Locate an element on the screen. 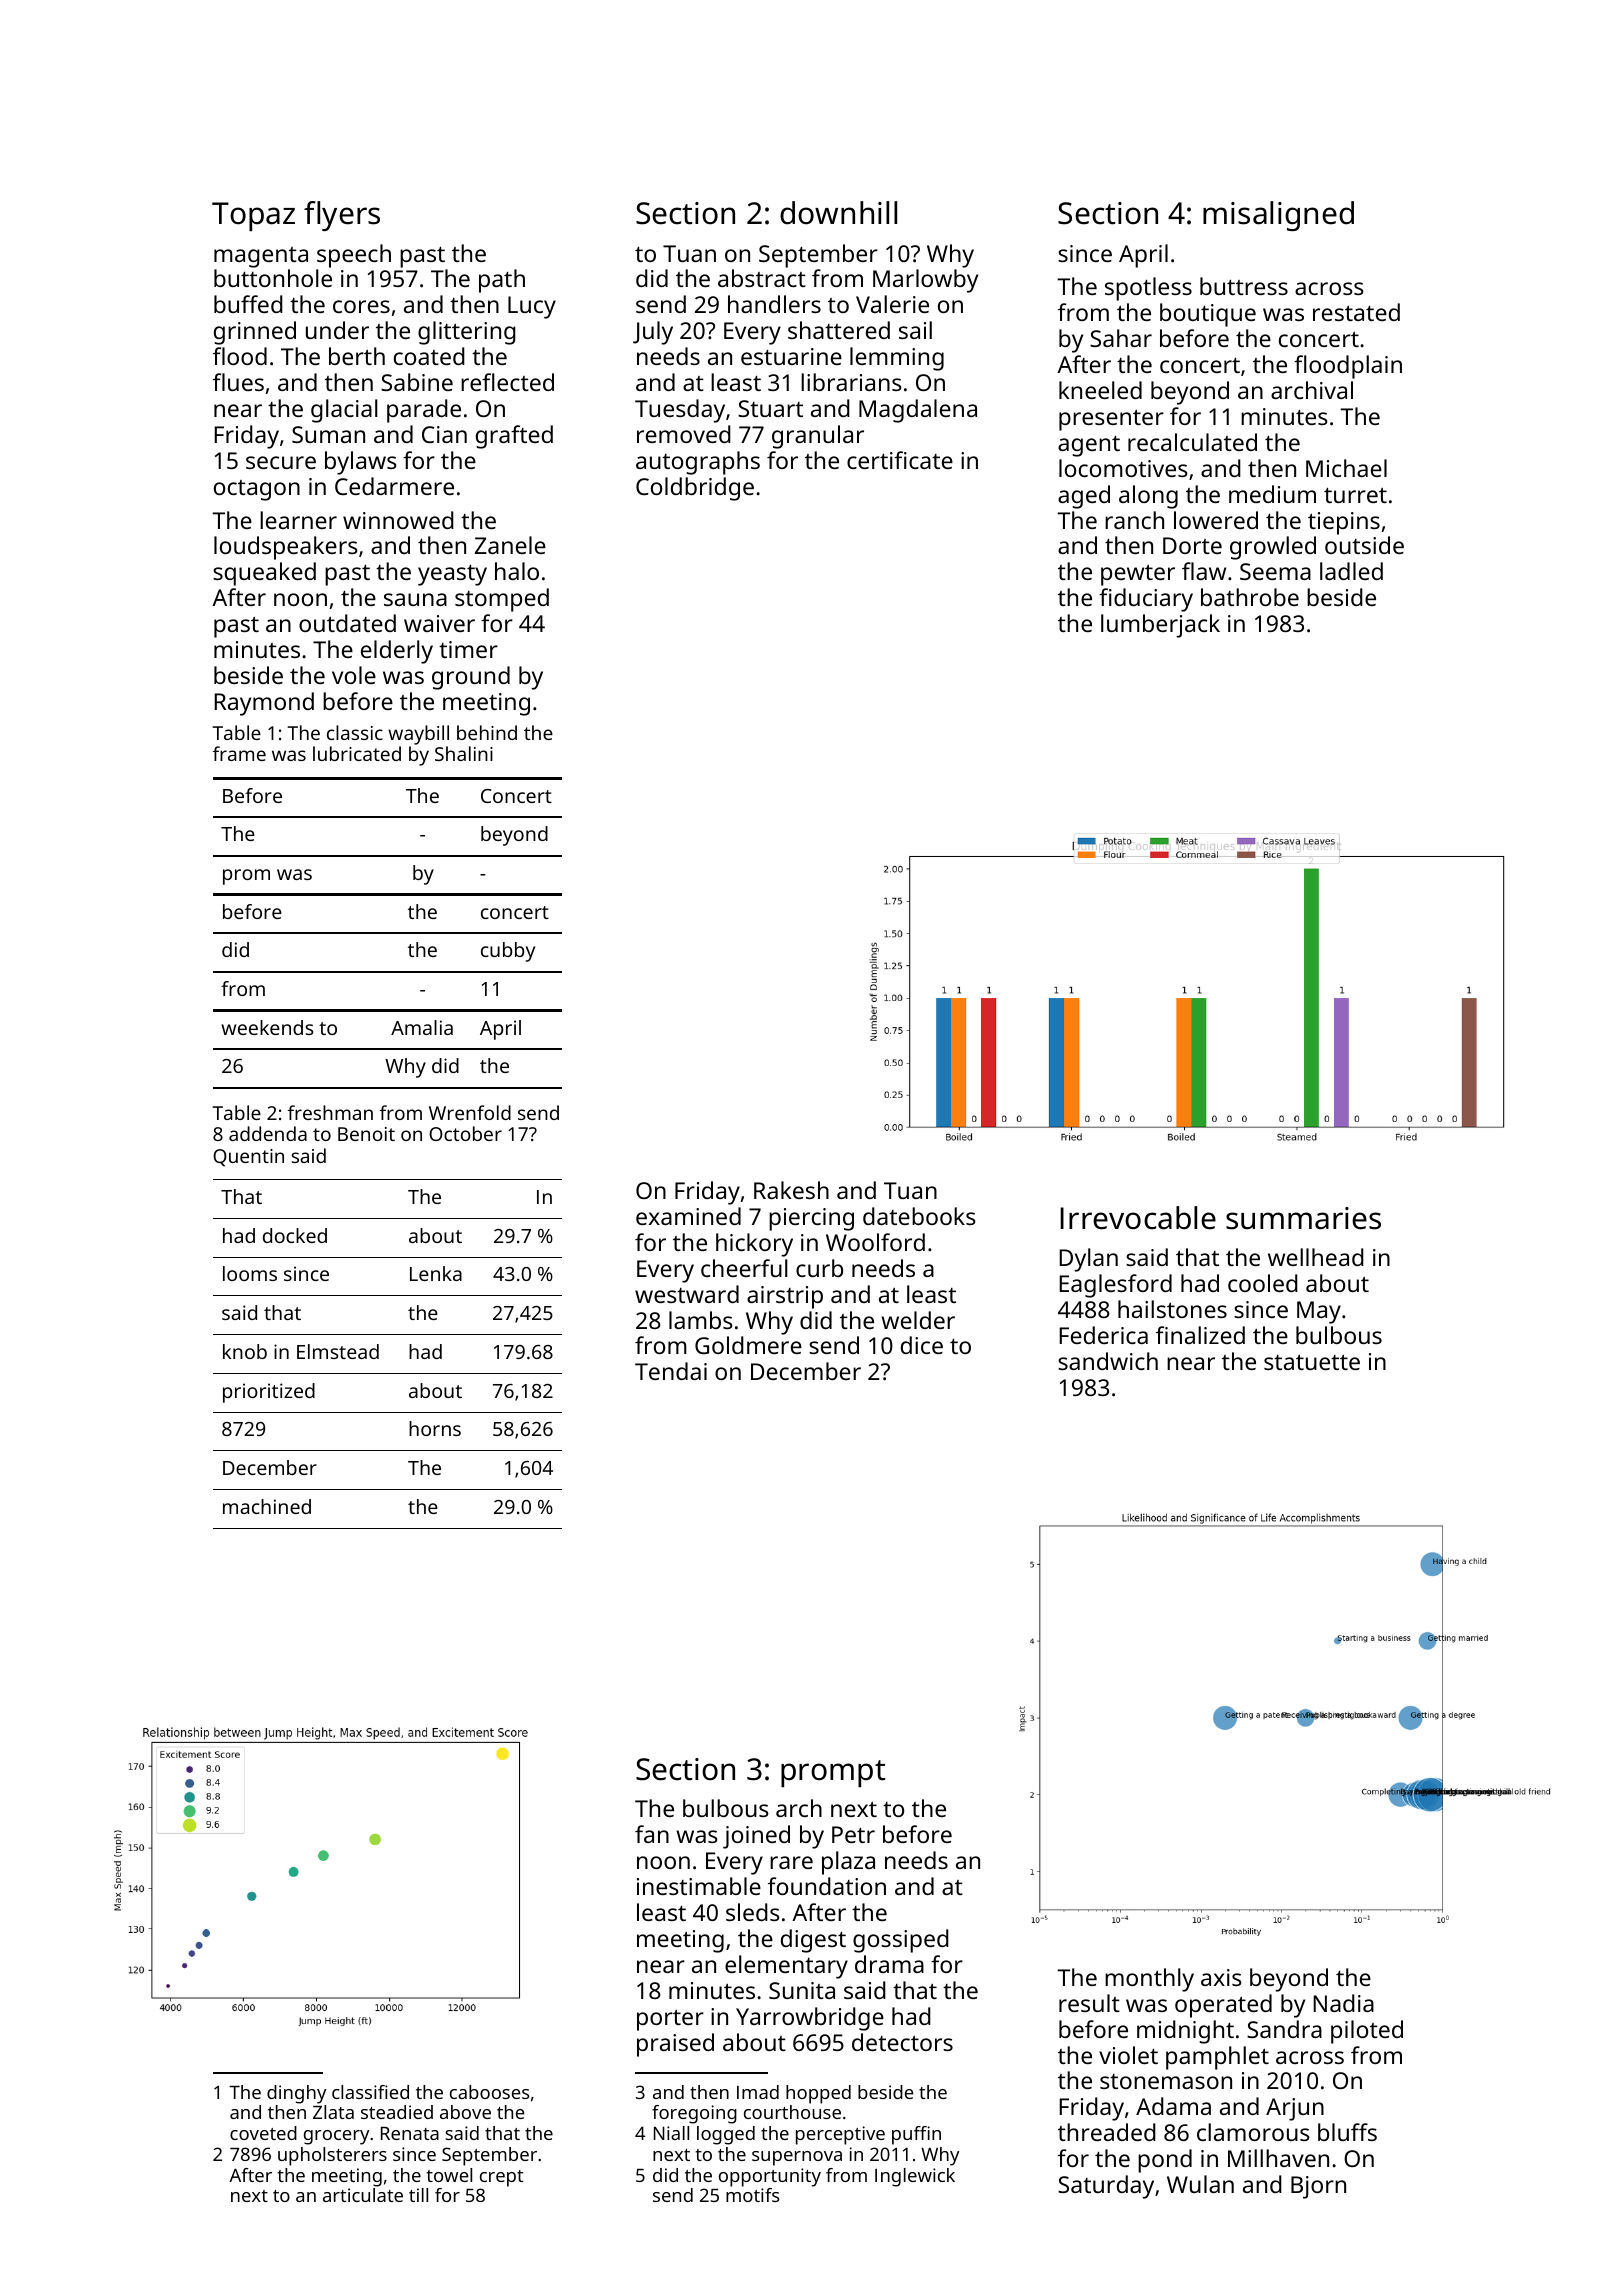  abstract is located at coordinates (762, 278).
